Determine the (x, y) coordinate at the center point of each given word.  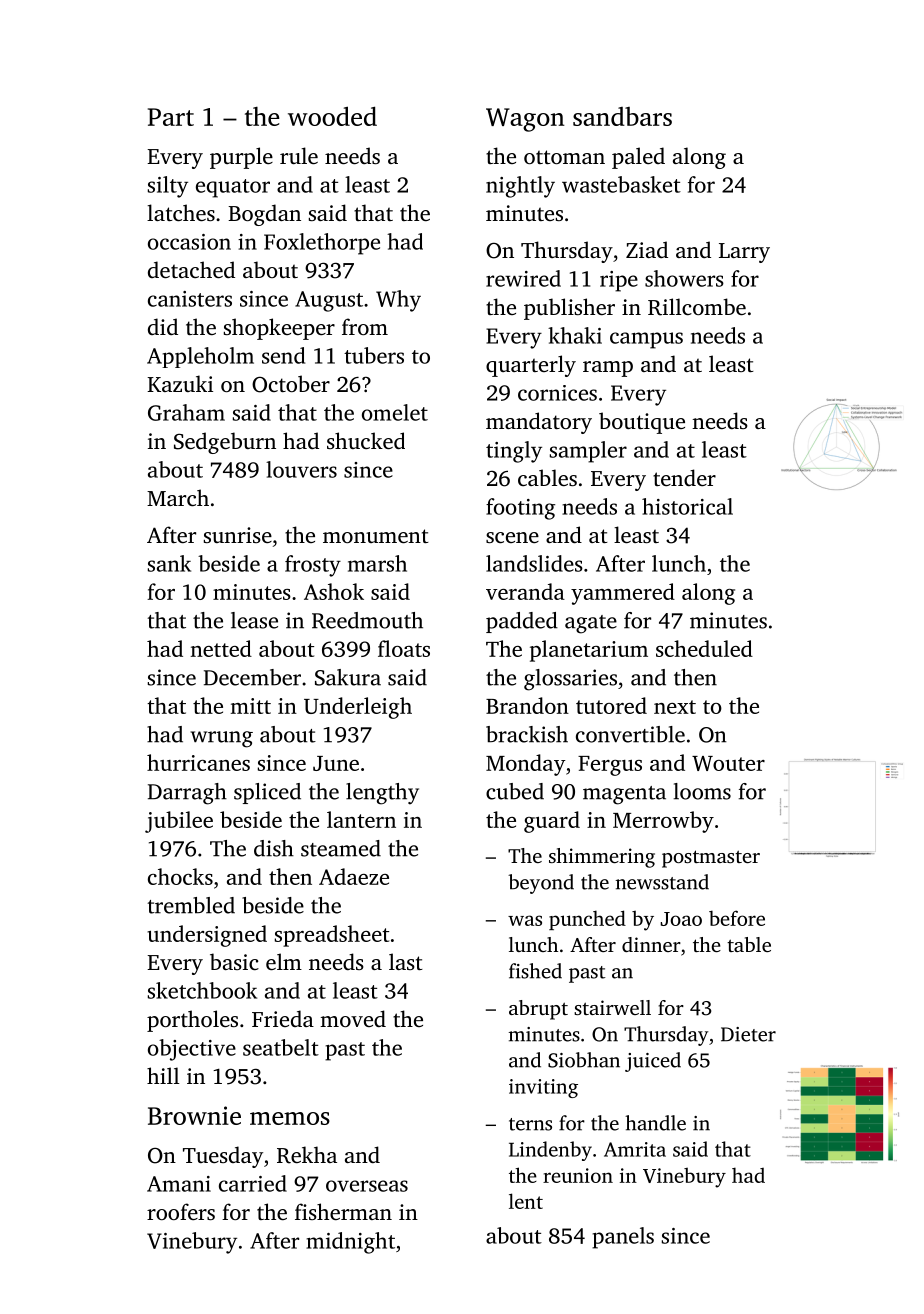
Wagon (525, 120)
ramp (608, 369)
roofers (181, 1211)
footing (520, 509)
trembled (191, 905)
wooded (332, 116)
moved (353, 1018)
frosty (313, 566)
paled (638, 158)
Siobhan (584, 1060)
